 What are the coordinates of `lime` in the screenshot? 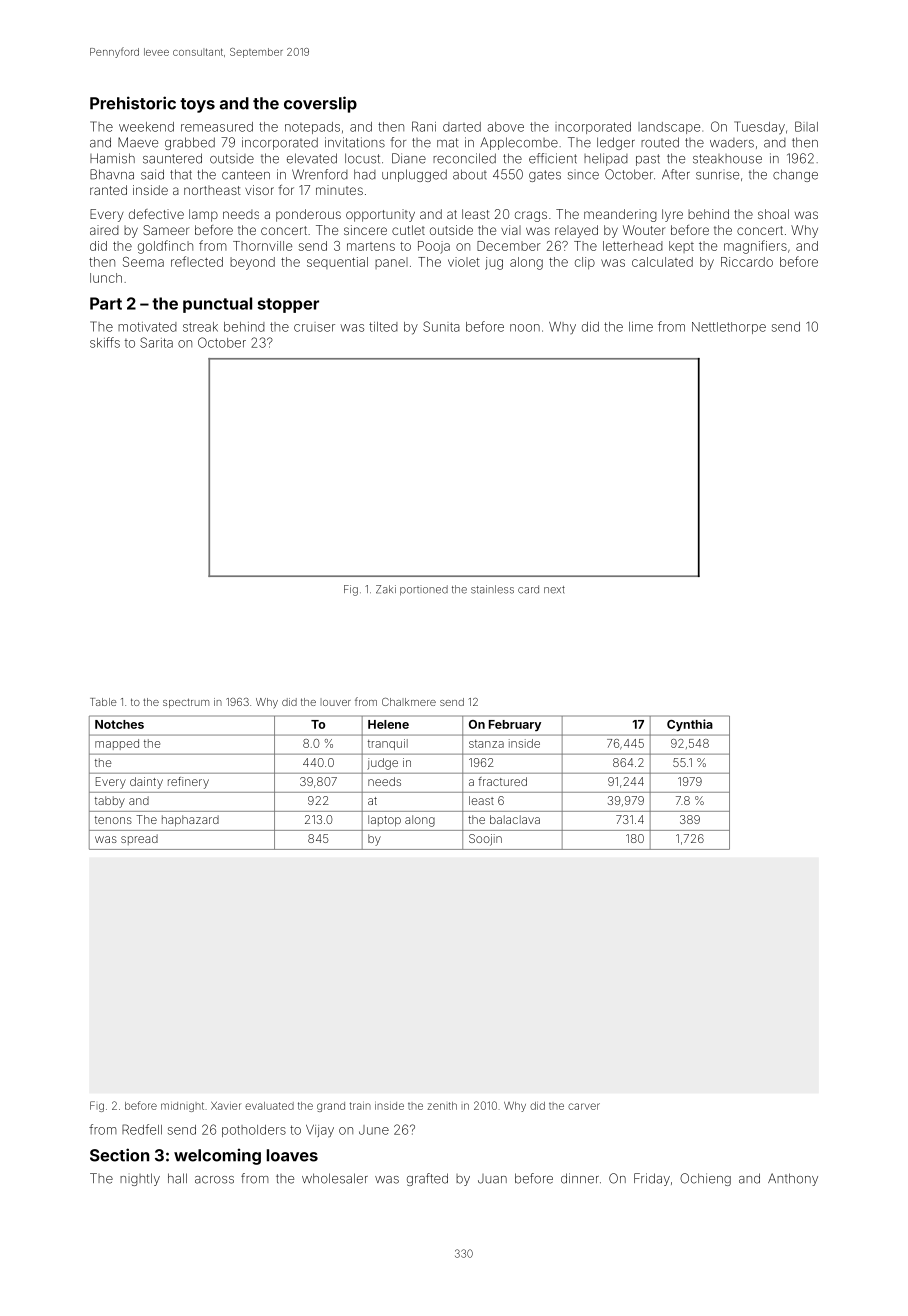 It's located at (641, 327).
